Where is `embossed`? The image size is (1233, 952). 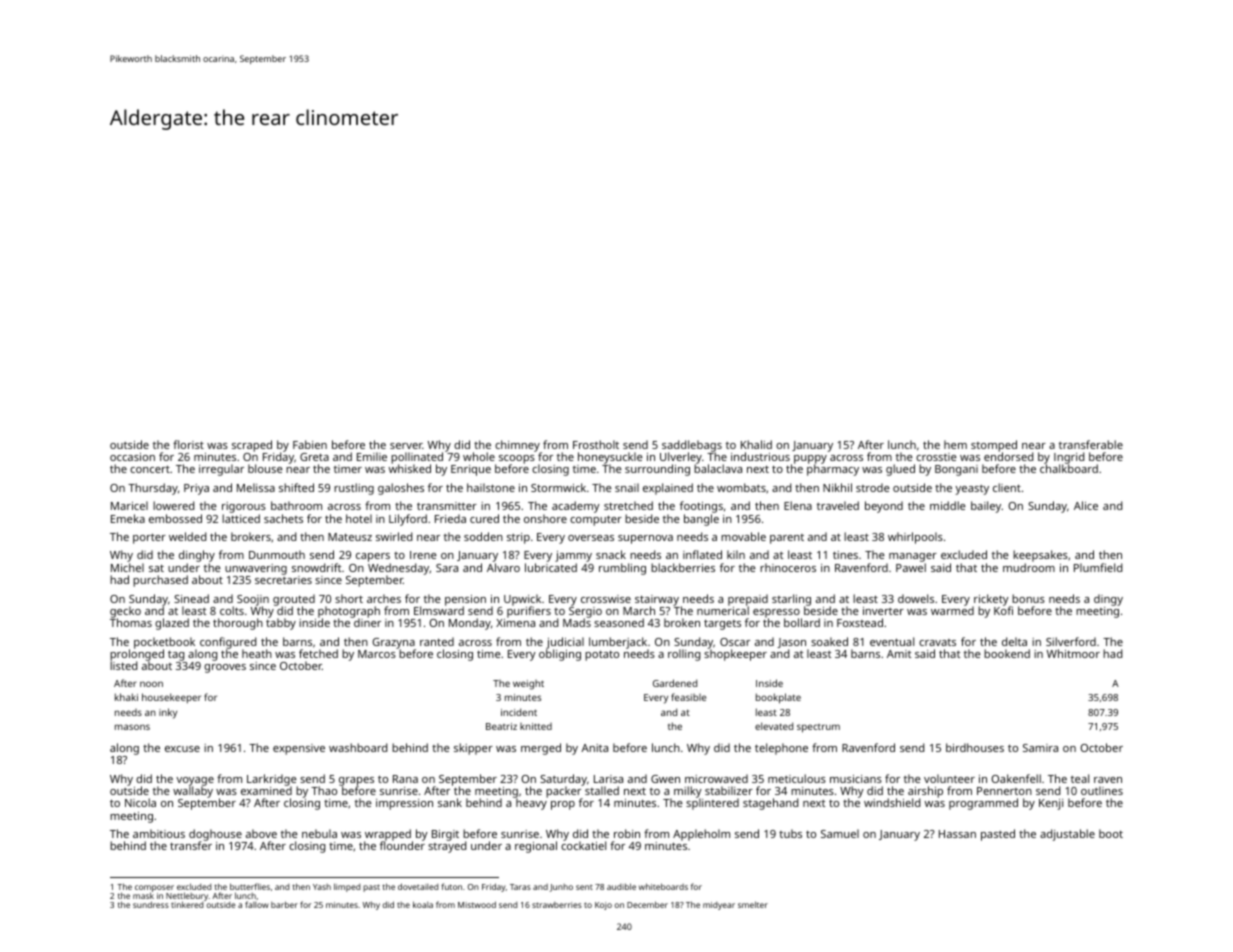 embossed is located at coordinates (175, 518).
